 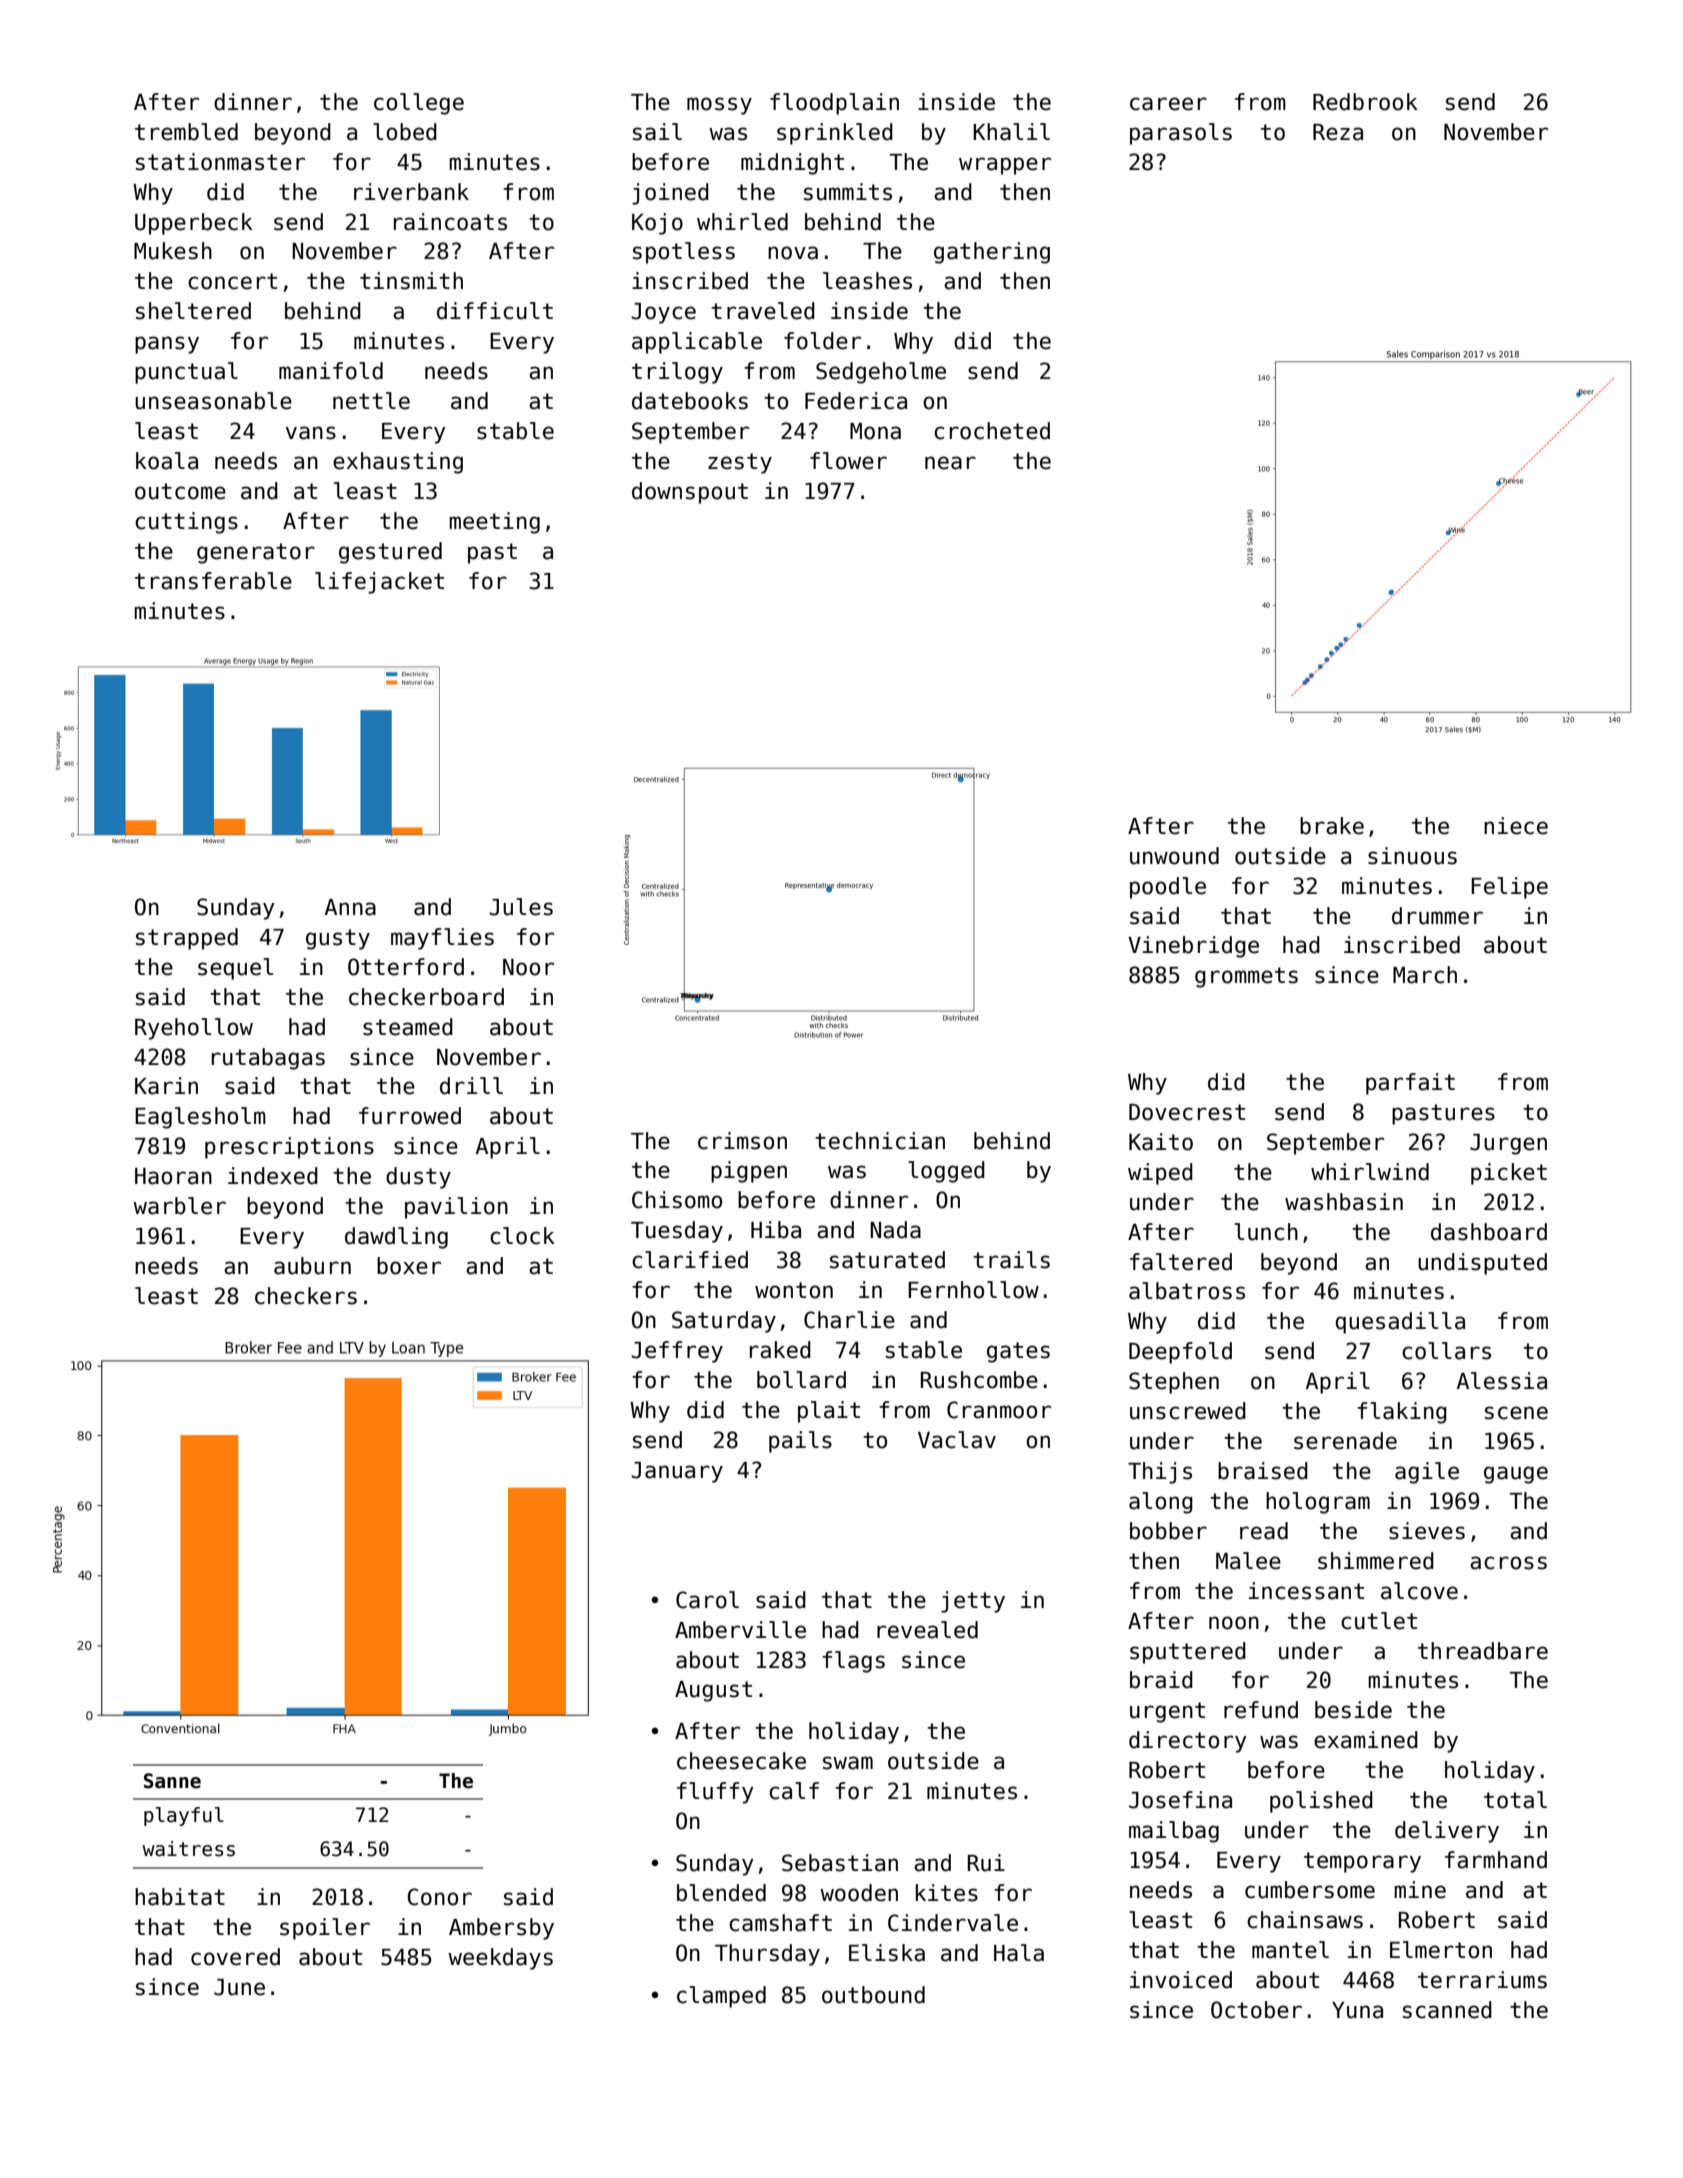 I want to click on Fernhollow, so click(x=973, y=1290).
